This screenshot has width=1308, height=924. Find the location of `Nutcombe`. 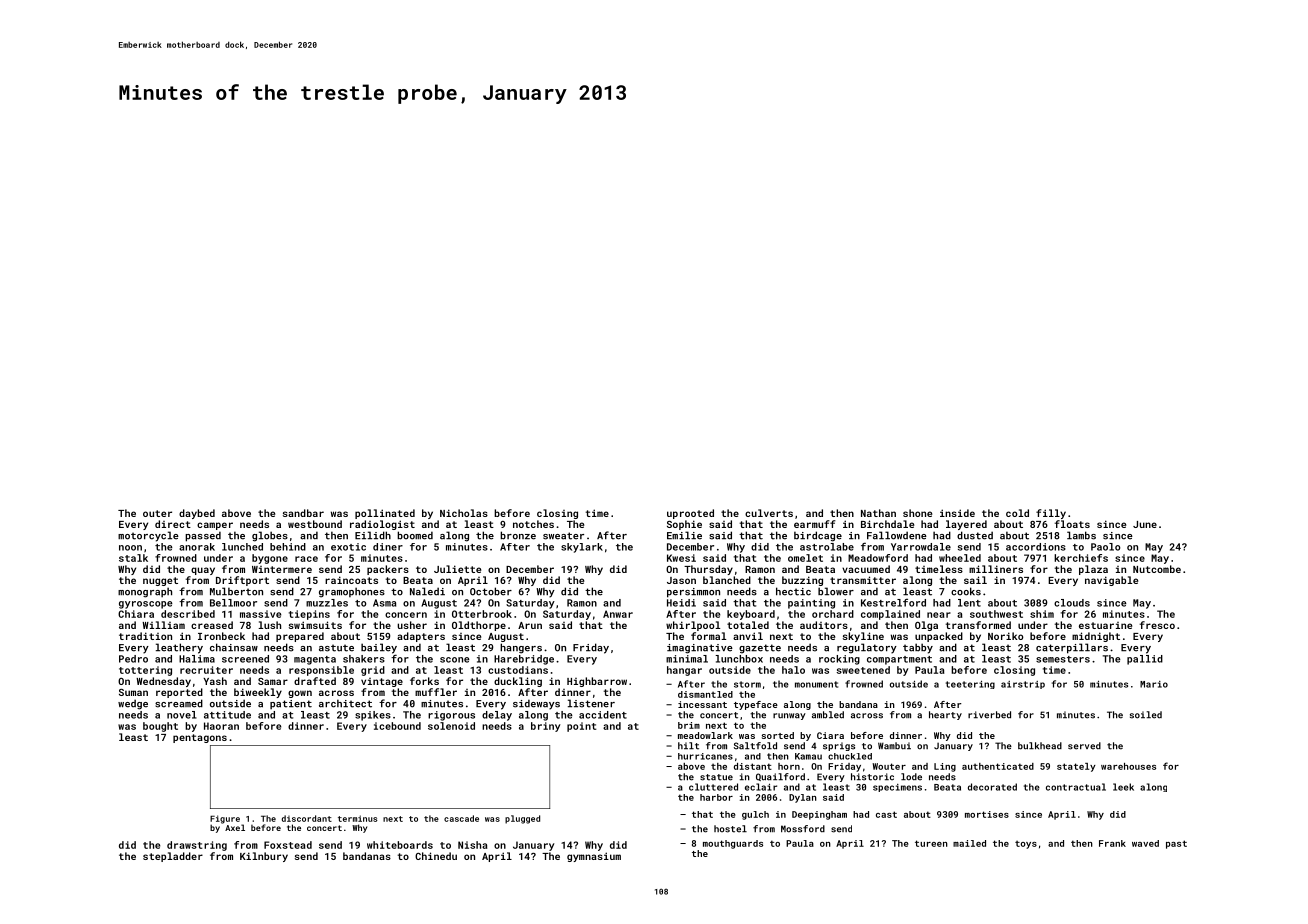

Nutcombe is located at coordinates (1157, 569).
